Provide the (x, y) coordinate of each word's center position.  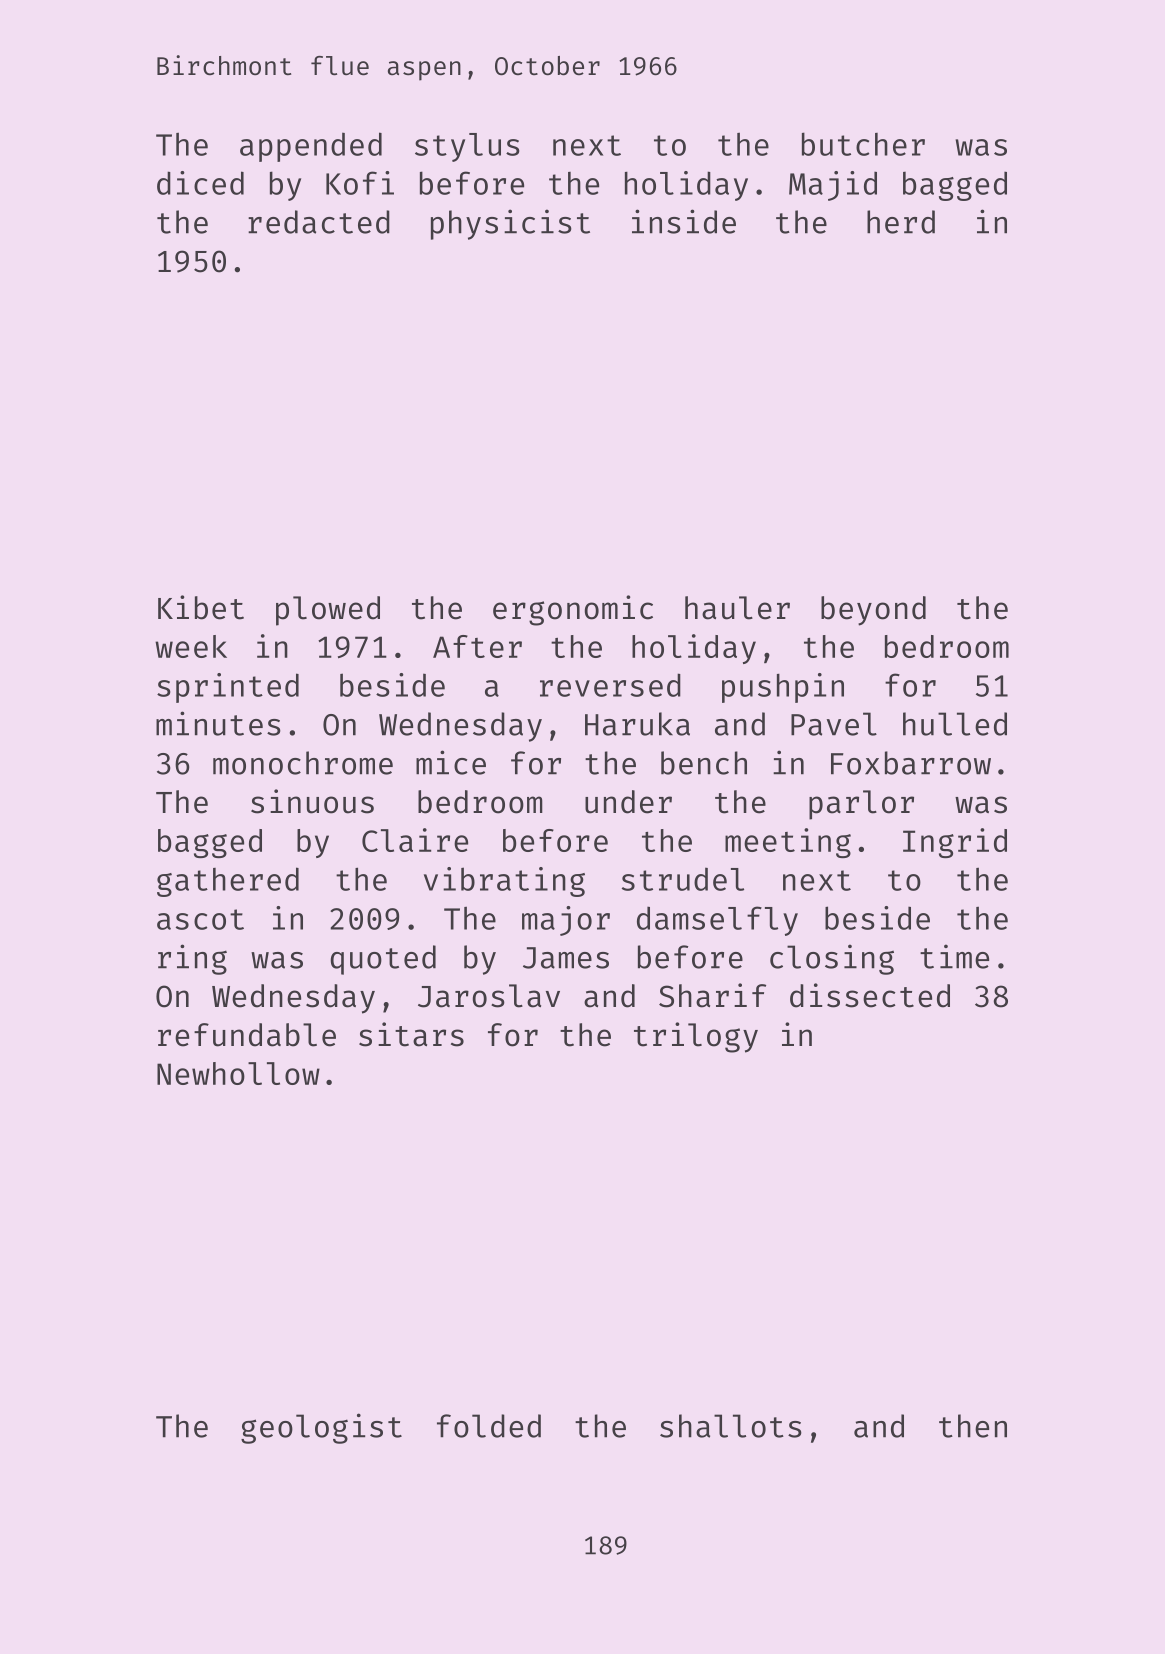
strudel (683, 879)
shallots (731, 1426)
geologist (321, 1428)
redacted (319, 222)
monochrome (303, 763)
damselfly (717, 921)
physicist (510, 224)
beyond (873, 611)
